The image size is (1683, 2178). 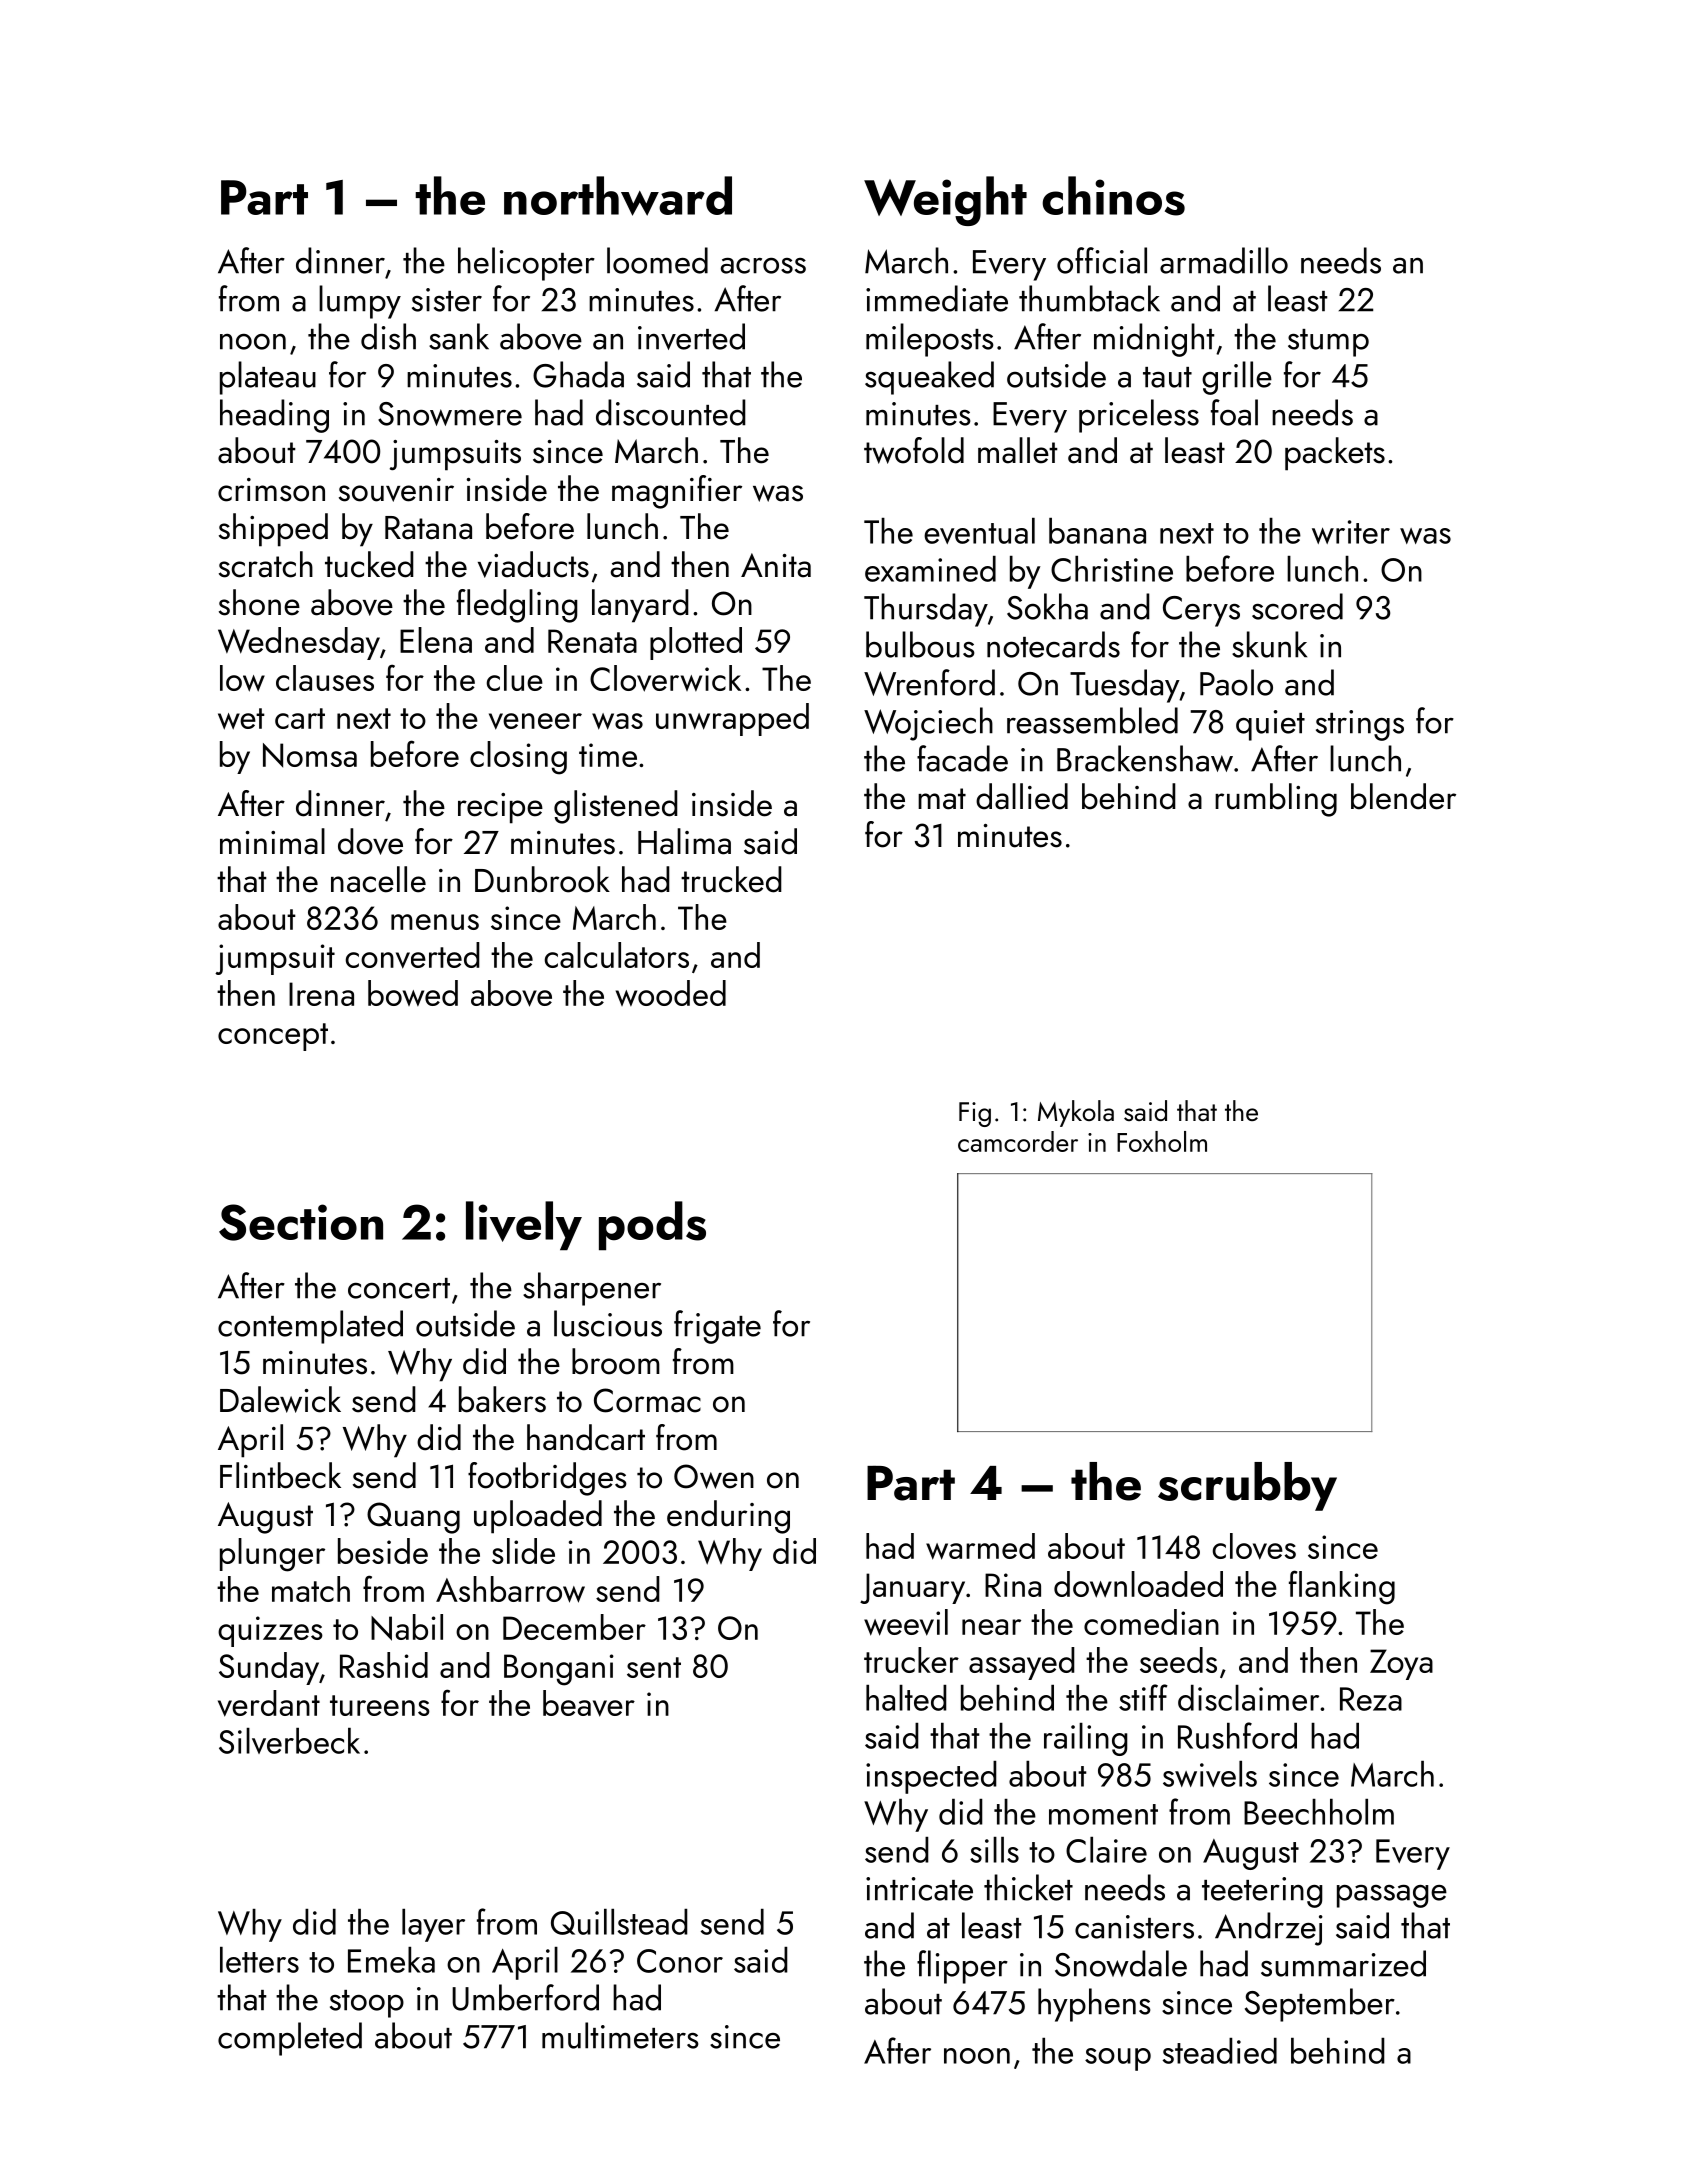 What do you see at coordinates (945, 201) in the screenshot?
I see `Weight` at bounding box center [945, 201].
